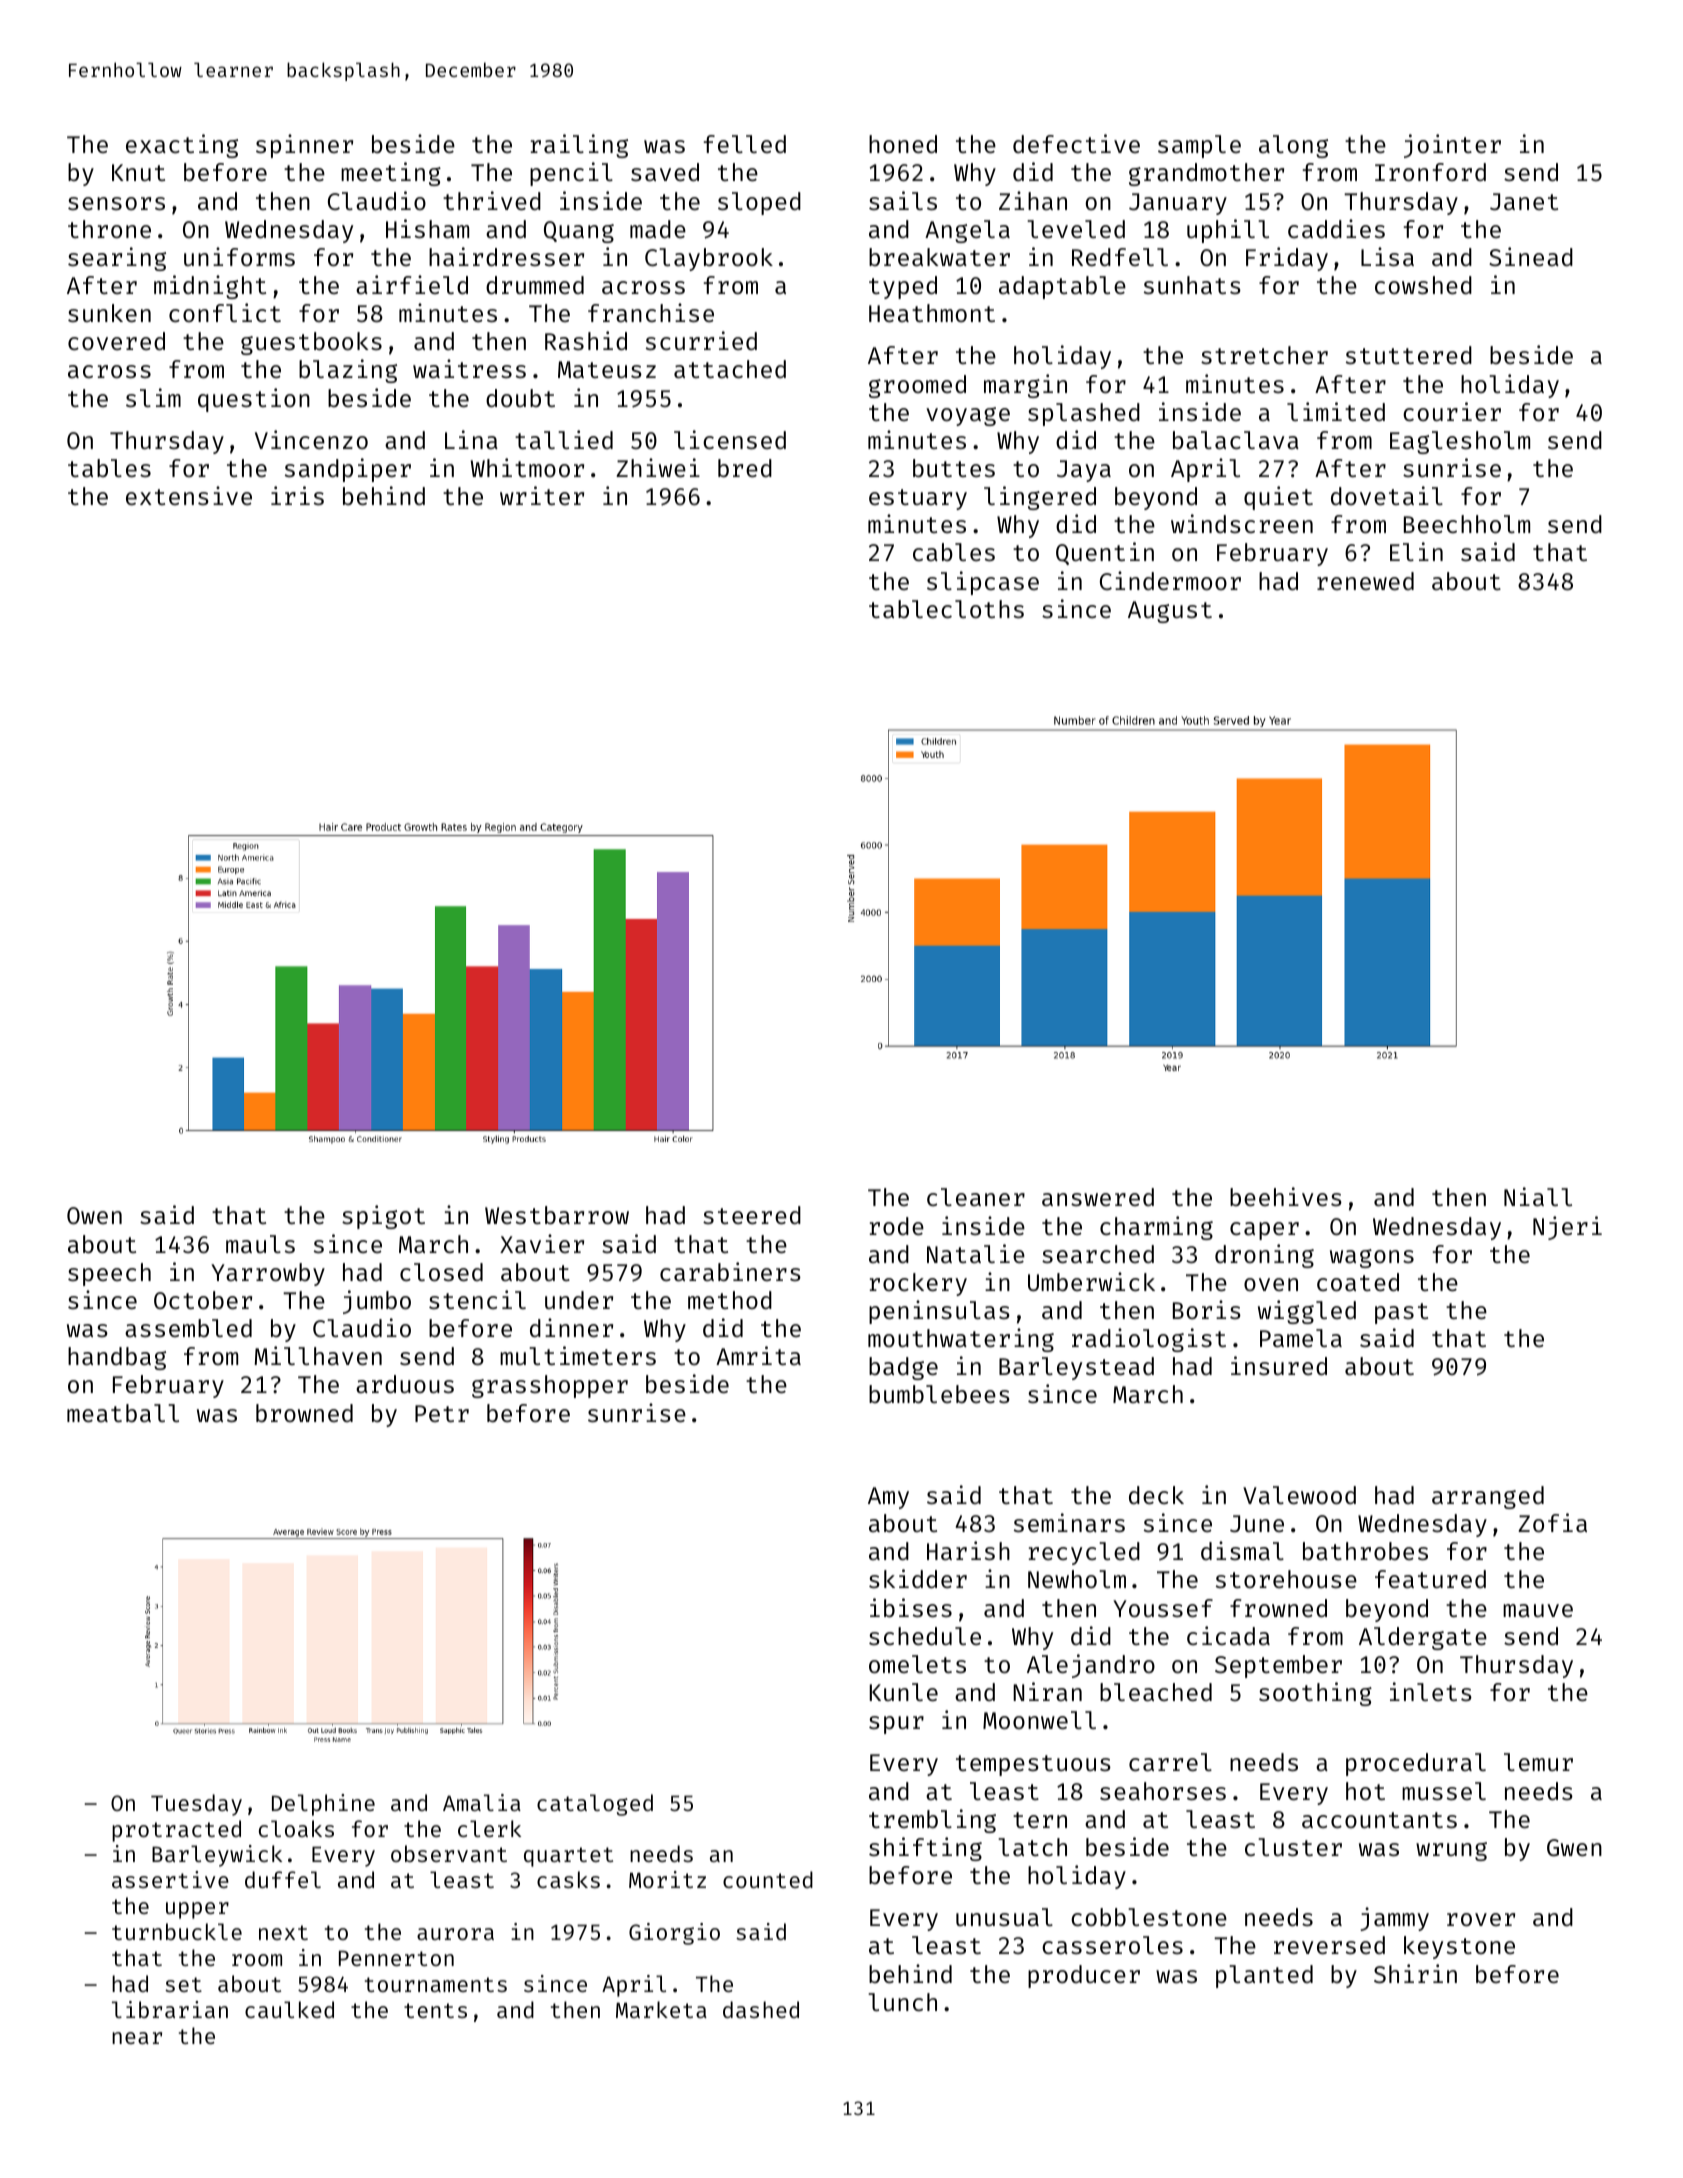 The height and width of the screenshot is (2178, 1683). What do you see at coordinates (557, 1215) in the screenshot?
I see `Westbarrow` at bounding box center [557, 1215].
